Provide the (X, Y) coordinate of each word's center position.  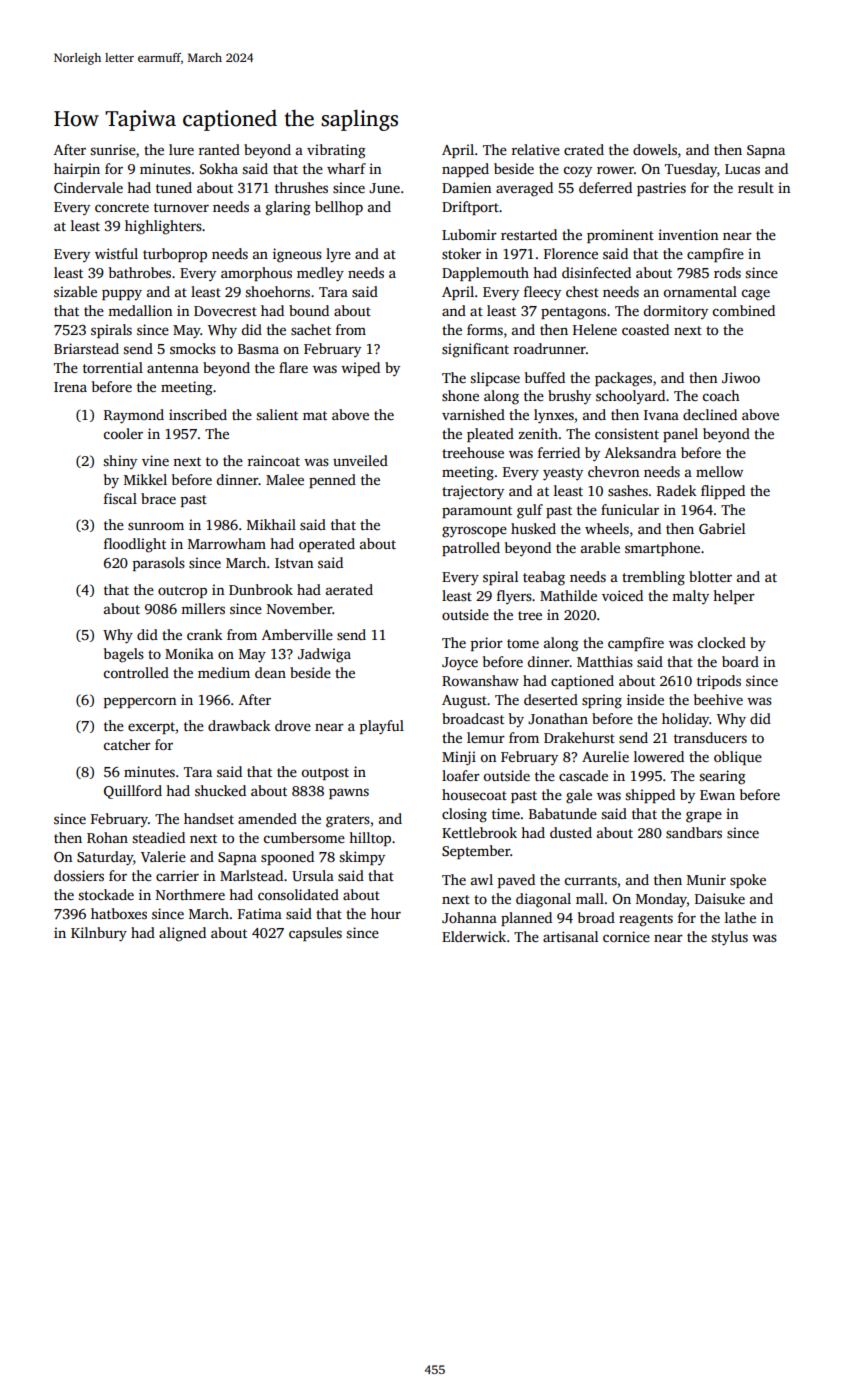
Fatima (260, 913)
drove (293, 725)
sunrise (113, 149)
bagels (124, 655)
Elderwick (474, 936)
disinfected (596, 272)
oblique (738, 758)
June (384, 188)
